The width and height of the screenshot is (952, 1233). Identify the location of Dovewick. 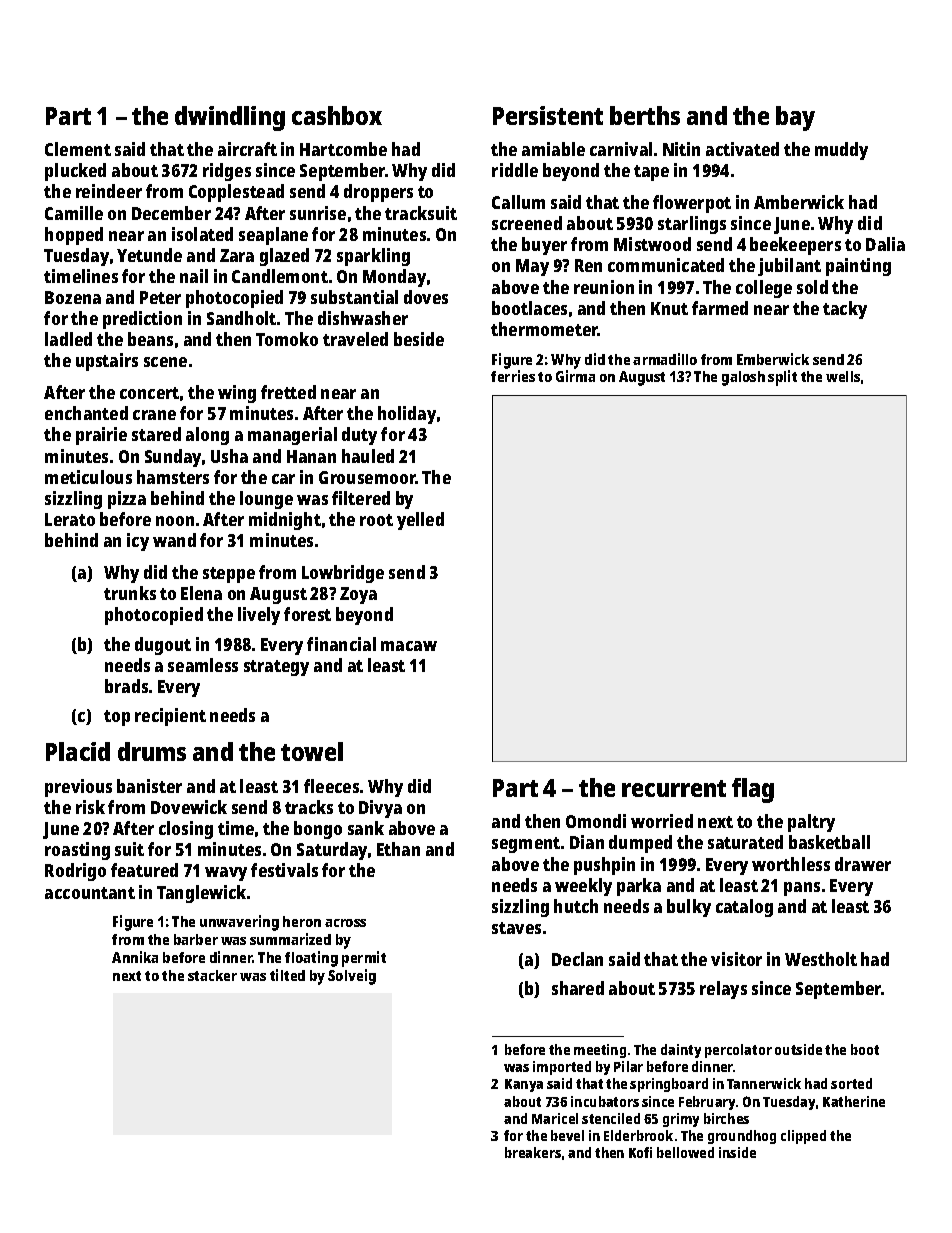
(189, 807).
